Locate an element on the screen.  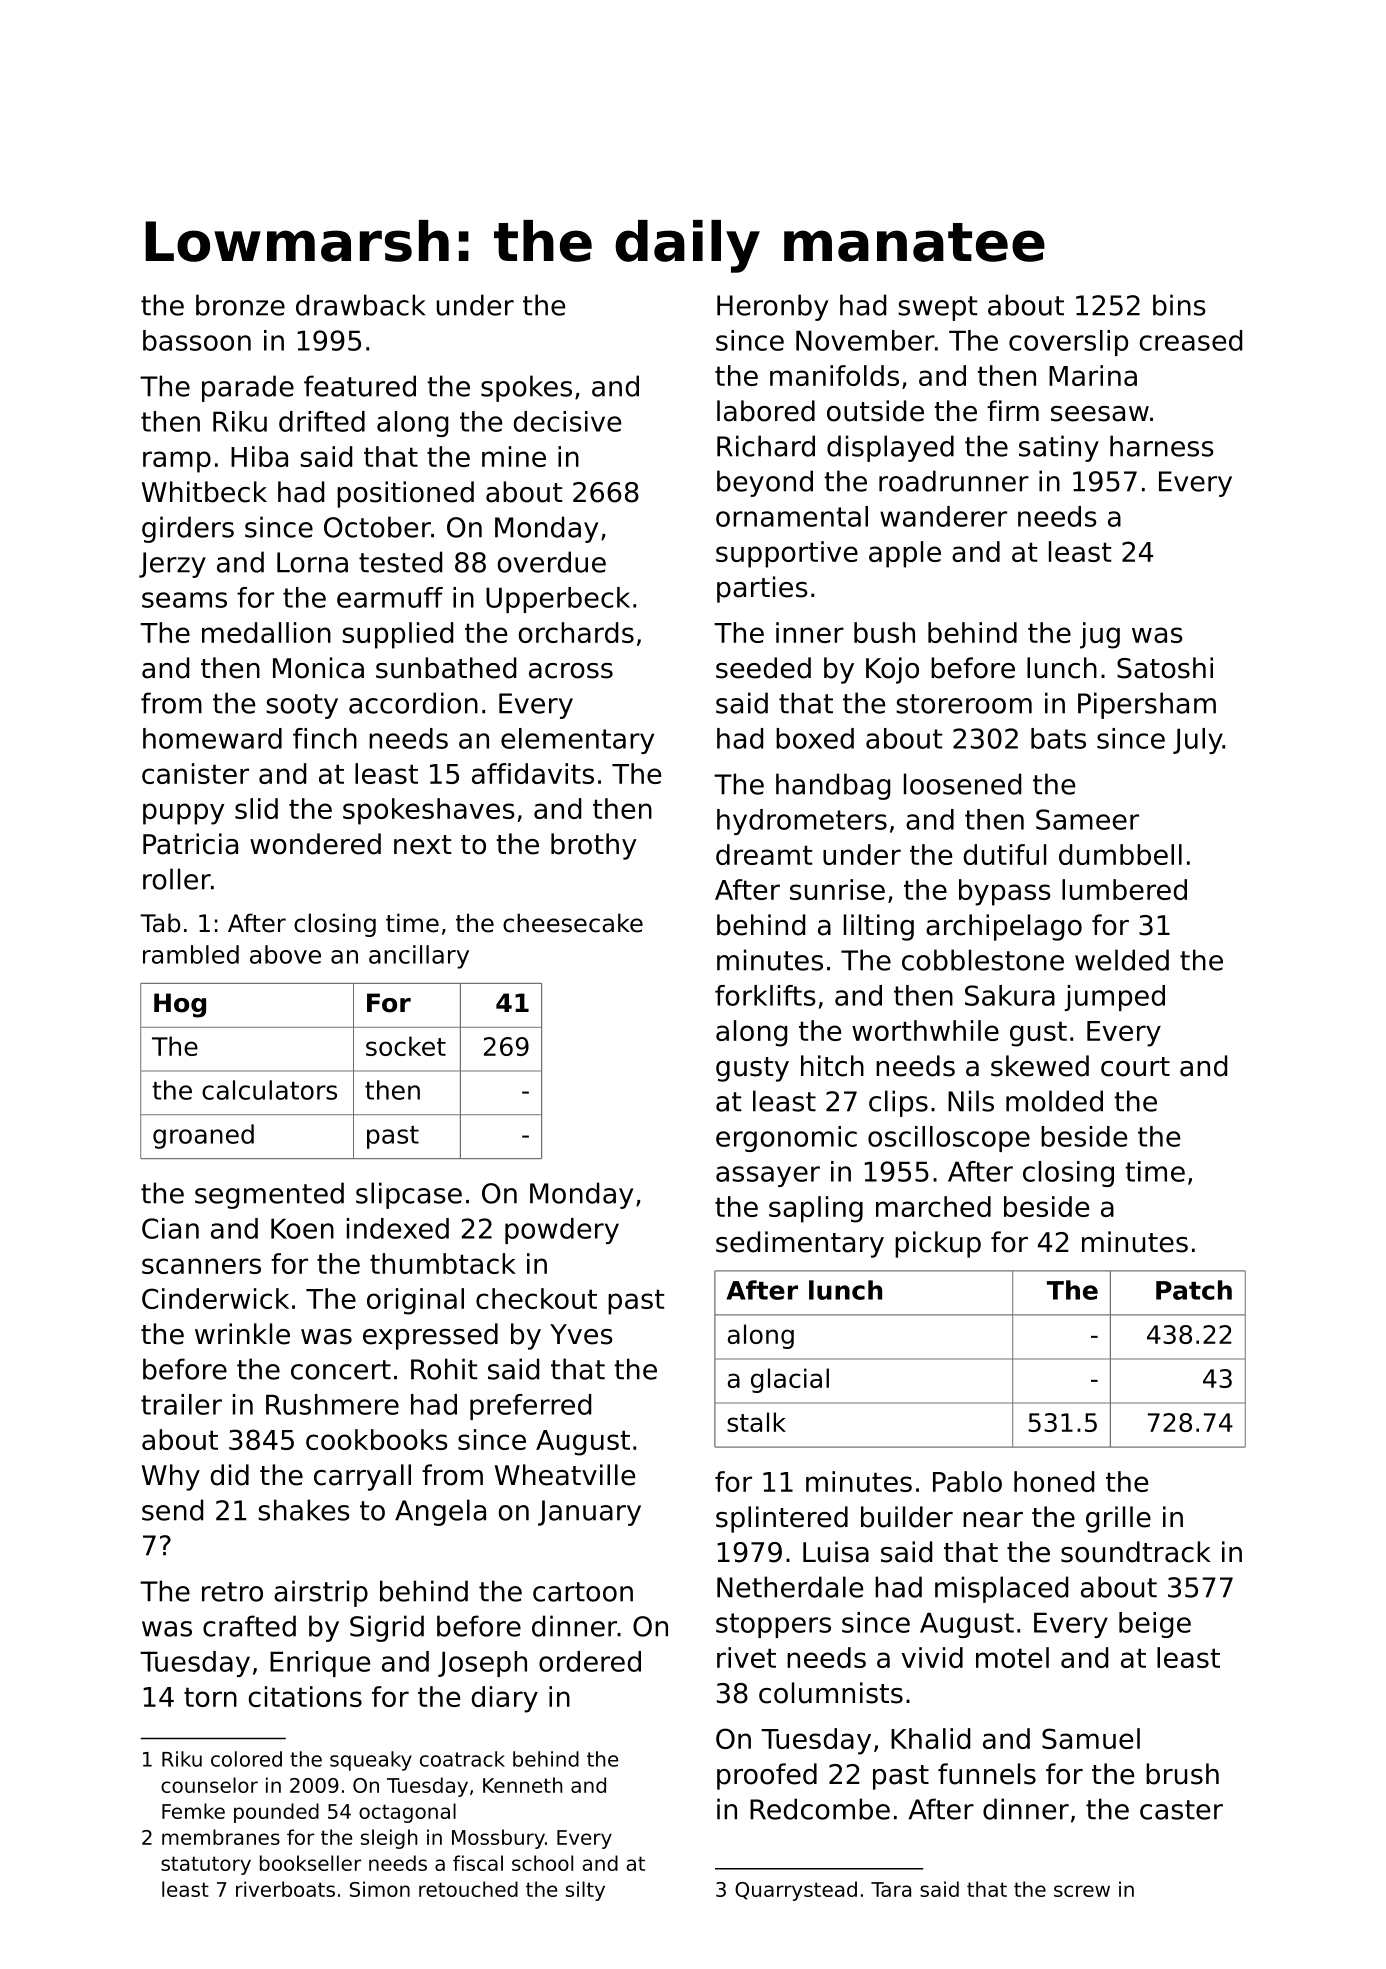
drawback is located at coordinates (360, 305).
